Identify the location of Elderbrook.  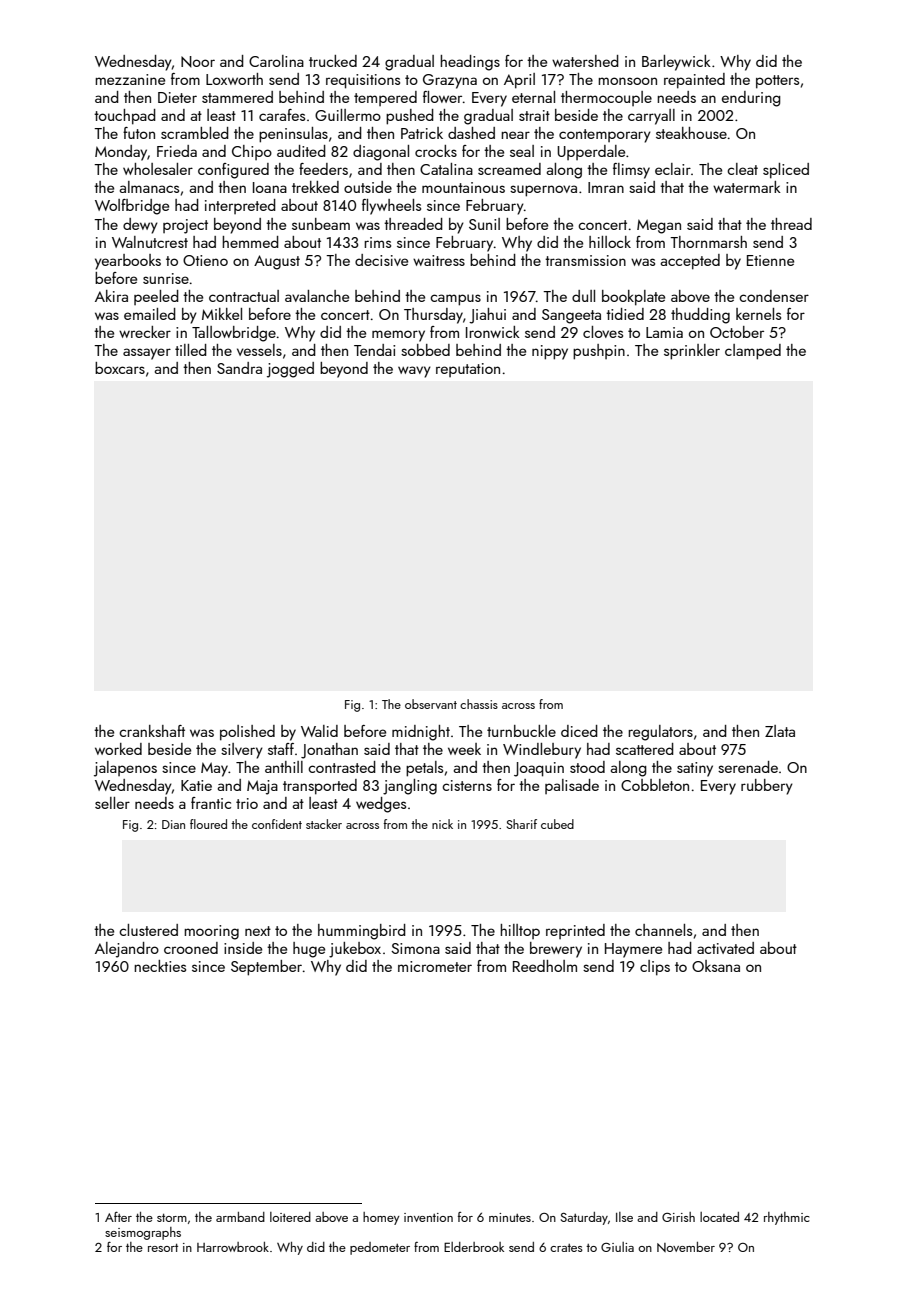
(474, 1247).
